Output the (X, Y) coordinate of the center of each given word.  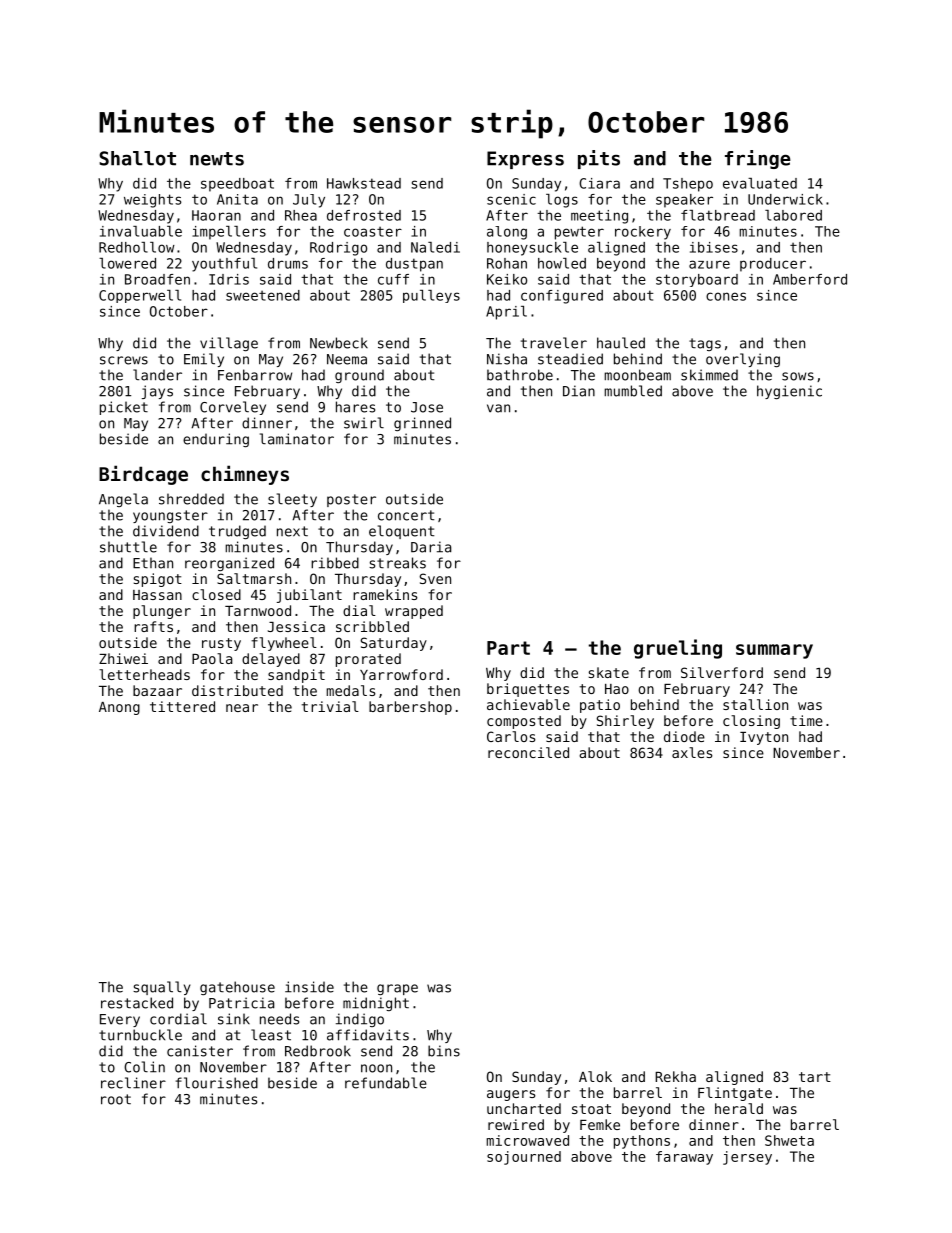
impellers (229, 233)
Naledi (435, 247)
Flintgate (735, 1094)
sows (798, 376)
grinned (422, 424)
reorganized (229, 564)
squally (162, 988)
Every (120, 1020)
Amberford (810, 279)
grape (397, 989)
